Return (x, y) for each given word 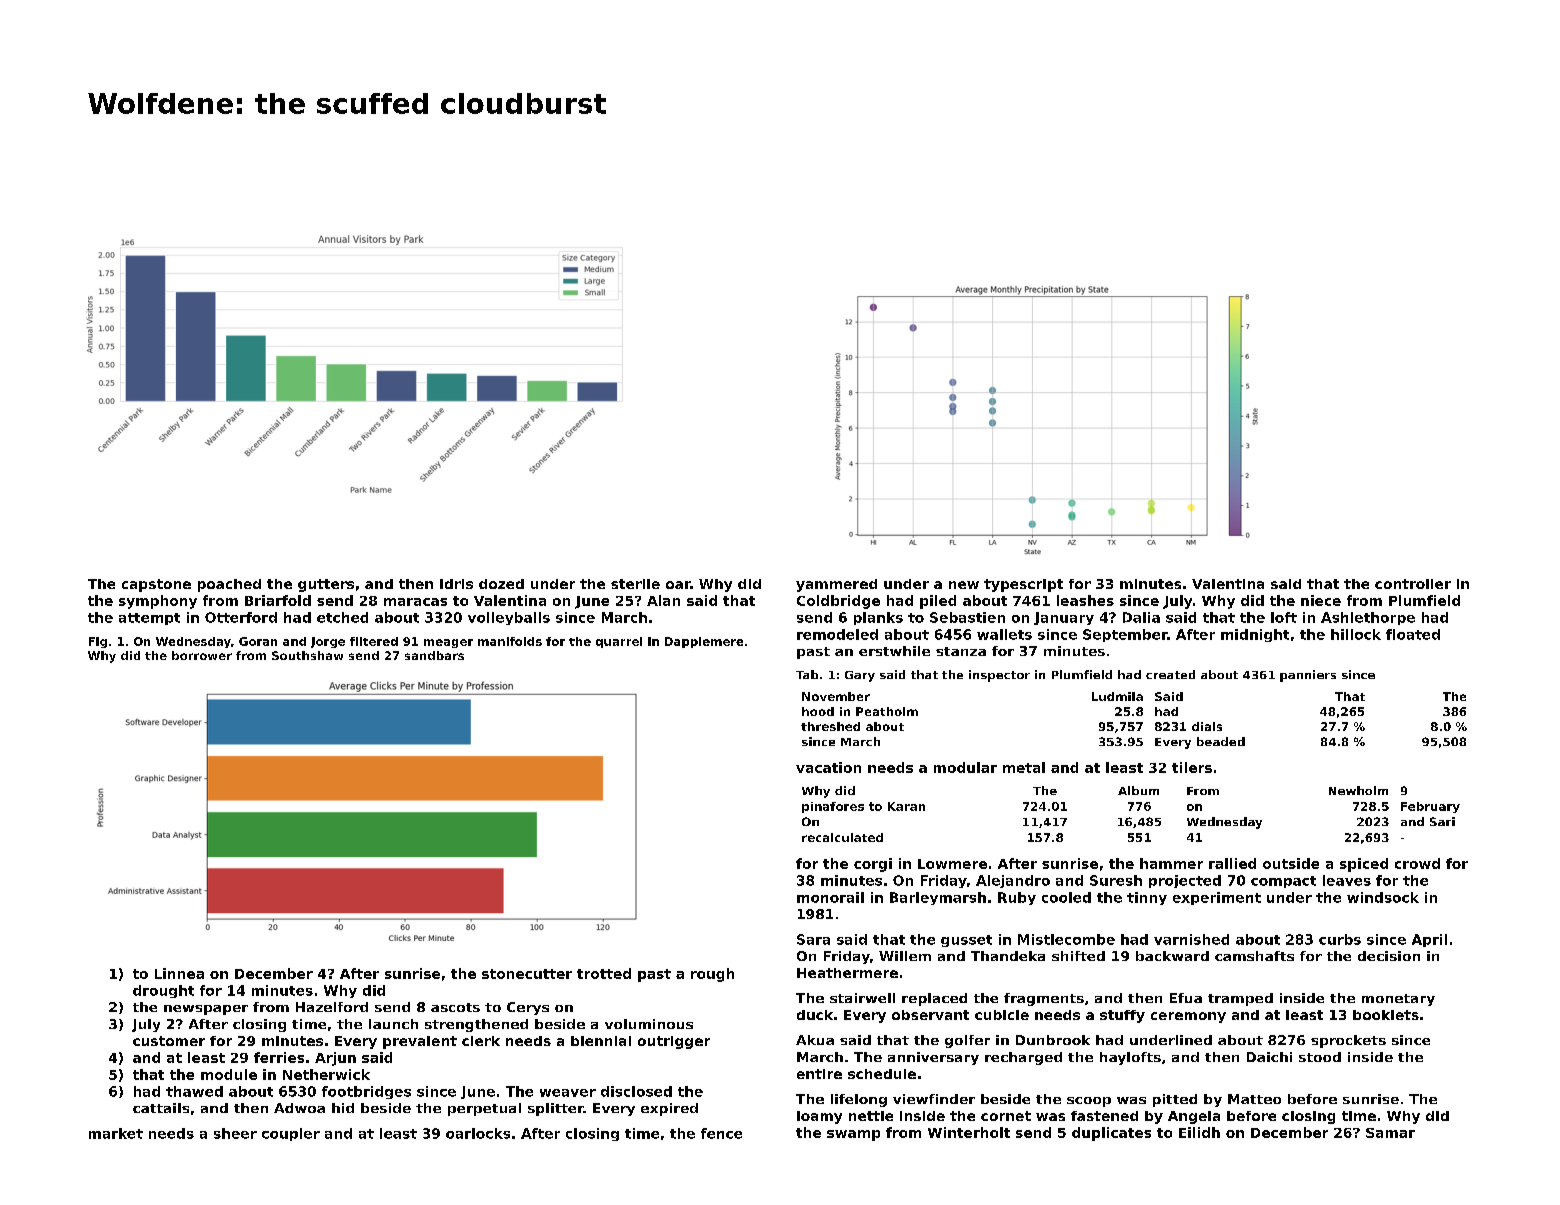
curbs (1340, 939)
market (116, 1133)
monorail (830, 897)
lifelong (859, 1100)
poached (229, 585)
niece (1321, 600)
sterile (635, 584)
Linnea (179, 973)
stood (1320, 1057)
